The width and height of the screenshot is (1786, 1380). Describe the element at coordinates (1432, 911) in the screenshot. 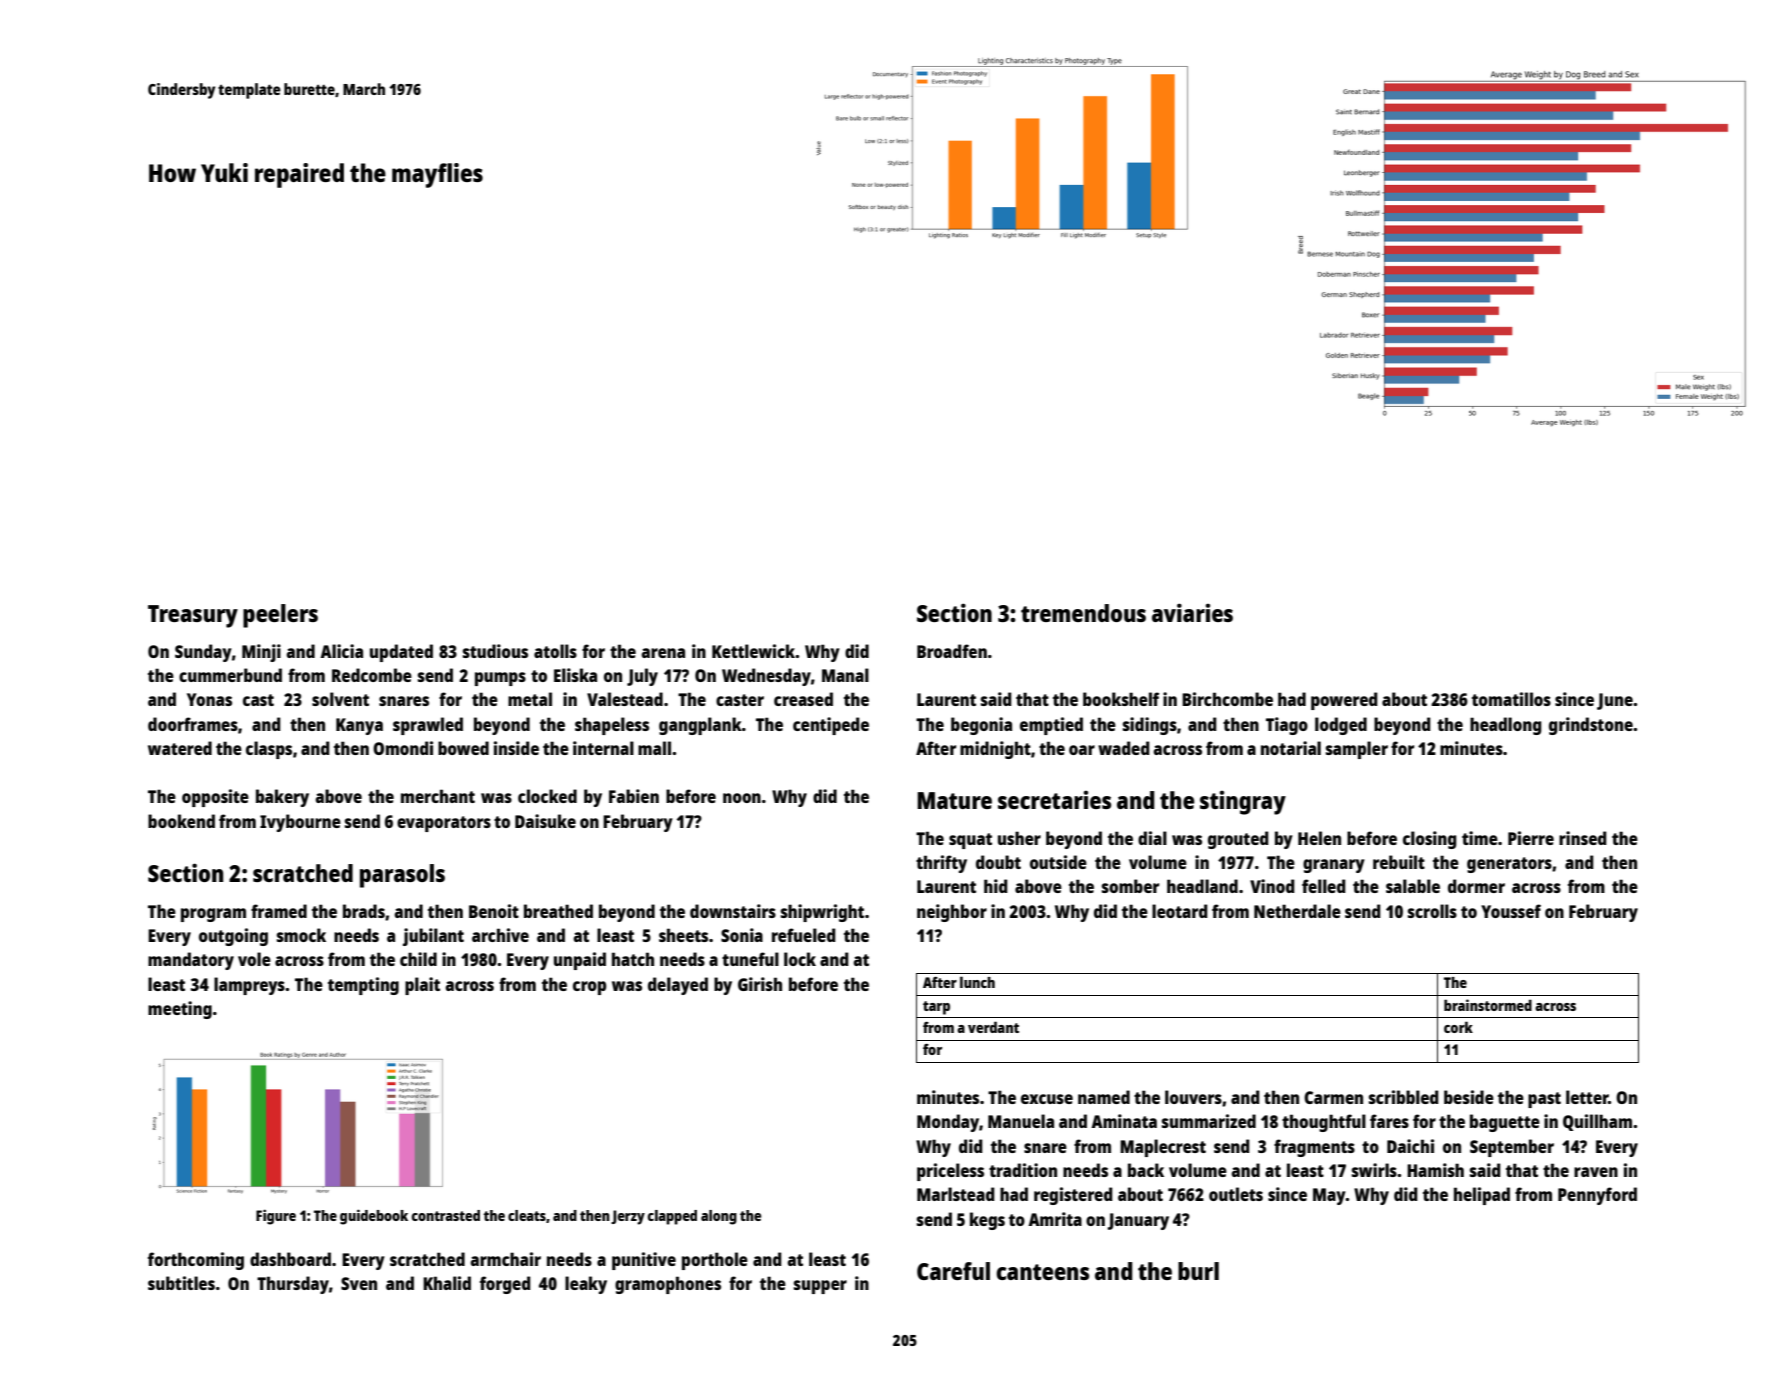

I see `scrolls` at that location.
